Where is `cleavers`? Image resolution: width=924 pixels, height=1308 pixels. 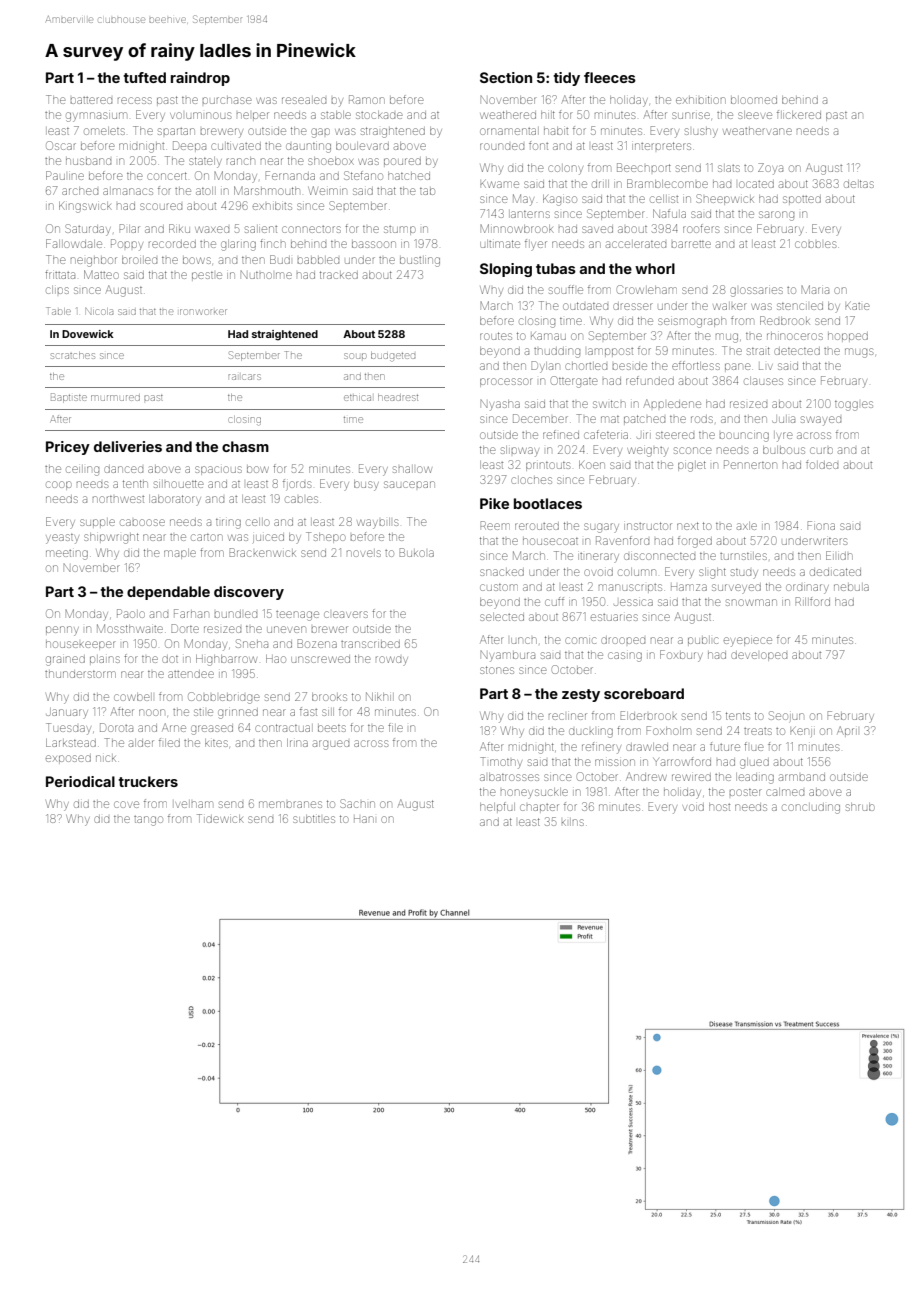 cleavers is located at coordinates (346, 614).
